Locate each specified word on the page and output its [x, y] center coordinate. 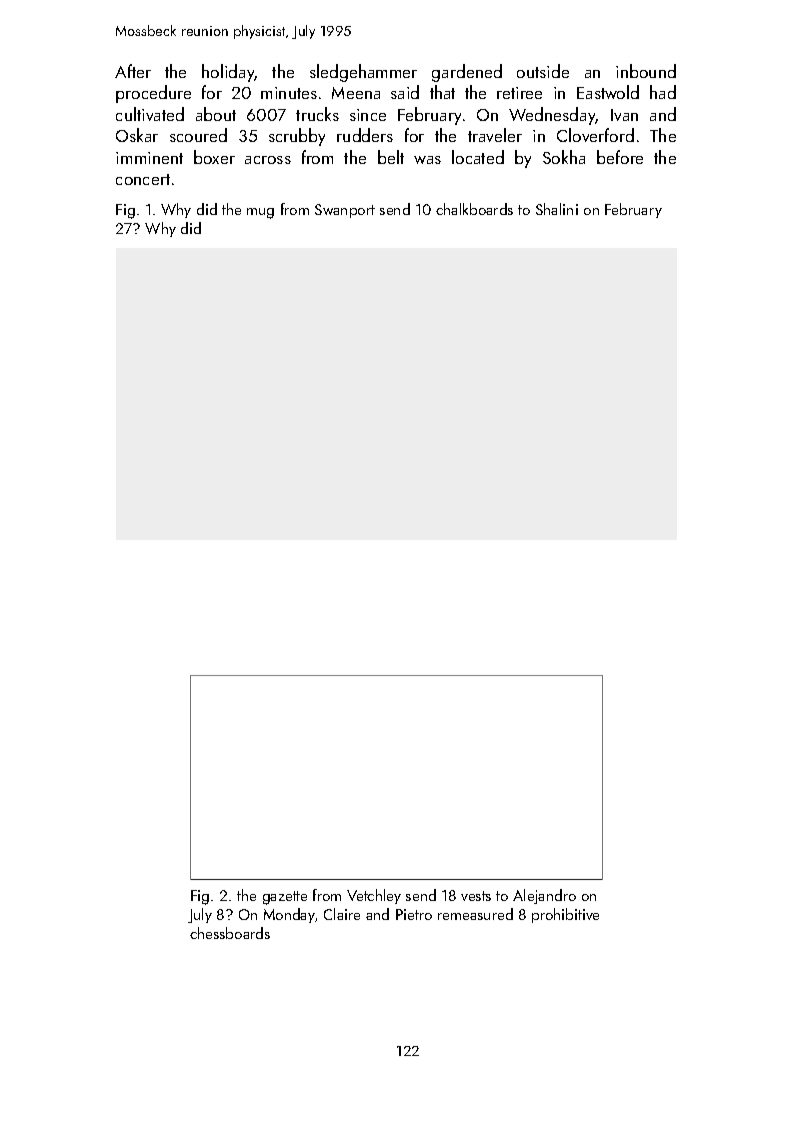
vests [476, 896]
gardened [467, 73]
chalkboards [474, 209]
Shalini [557, 209]
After [133, 71]
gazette [285, 898]
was [427, 160]
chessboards [230, 933]
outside [543, 71]
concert [143, 179]
